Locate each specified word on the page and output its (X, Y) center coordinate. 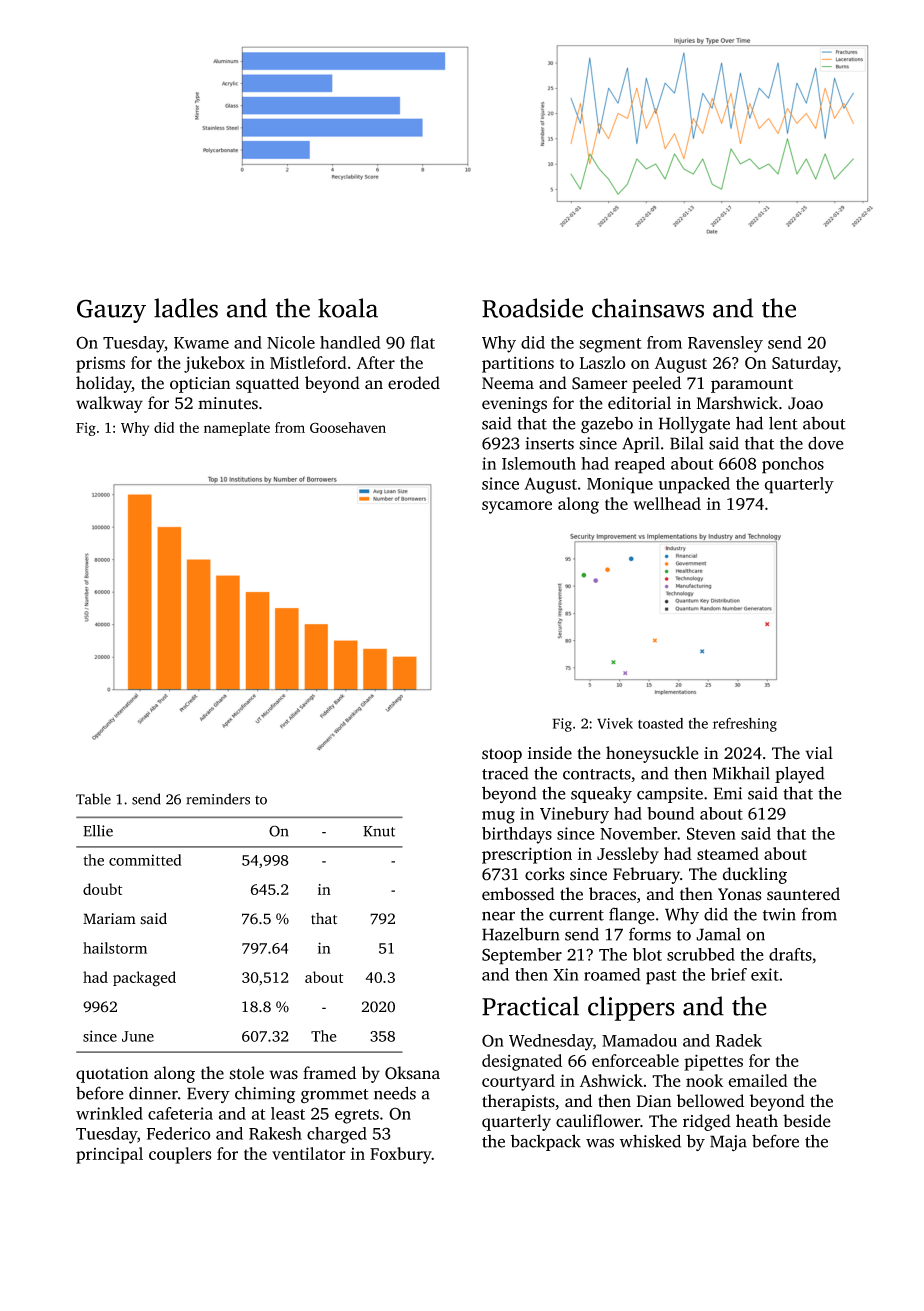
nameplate (237, 429)
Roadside (532, 308)
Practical (530, 1006)
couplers (180, 1155)
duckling (755, 875)
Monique (620, 485)
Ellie (98, 831)
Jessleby (628, 855)
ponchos (793, 465)
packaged (144, 979)
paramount (752, 386)
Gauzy (111, 311)
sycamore (517, 507)
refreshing (745, 724)
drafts (790, 954)
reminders (218, 799)
